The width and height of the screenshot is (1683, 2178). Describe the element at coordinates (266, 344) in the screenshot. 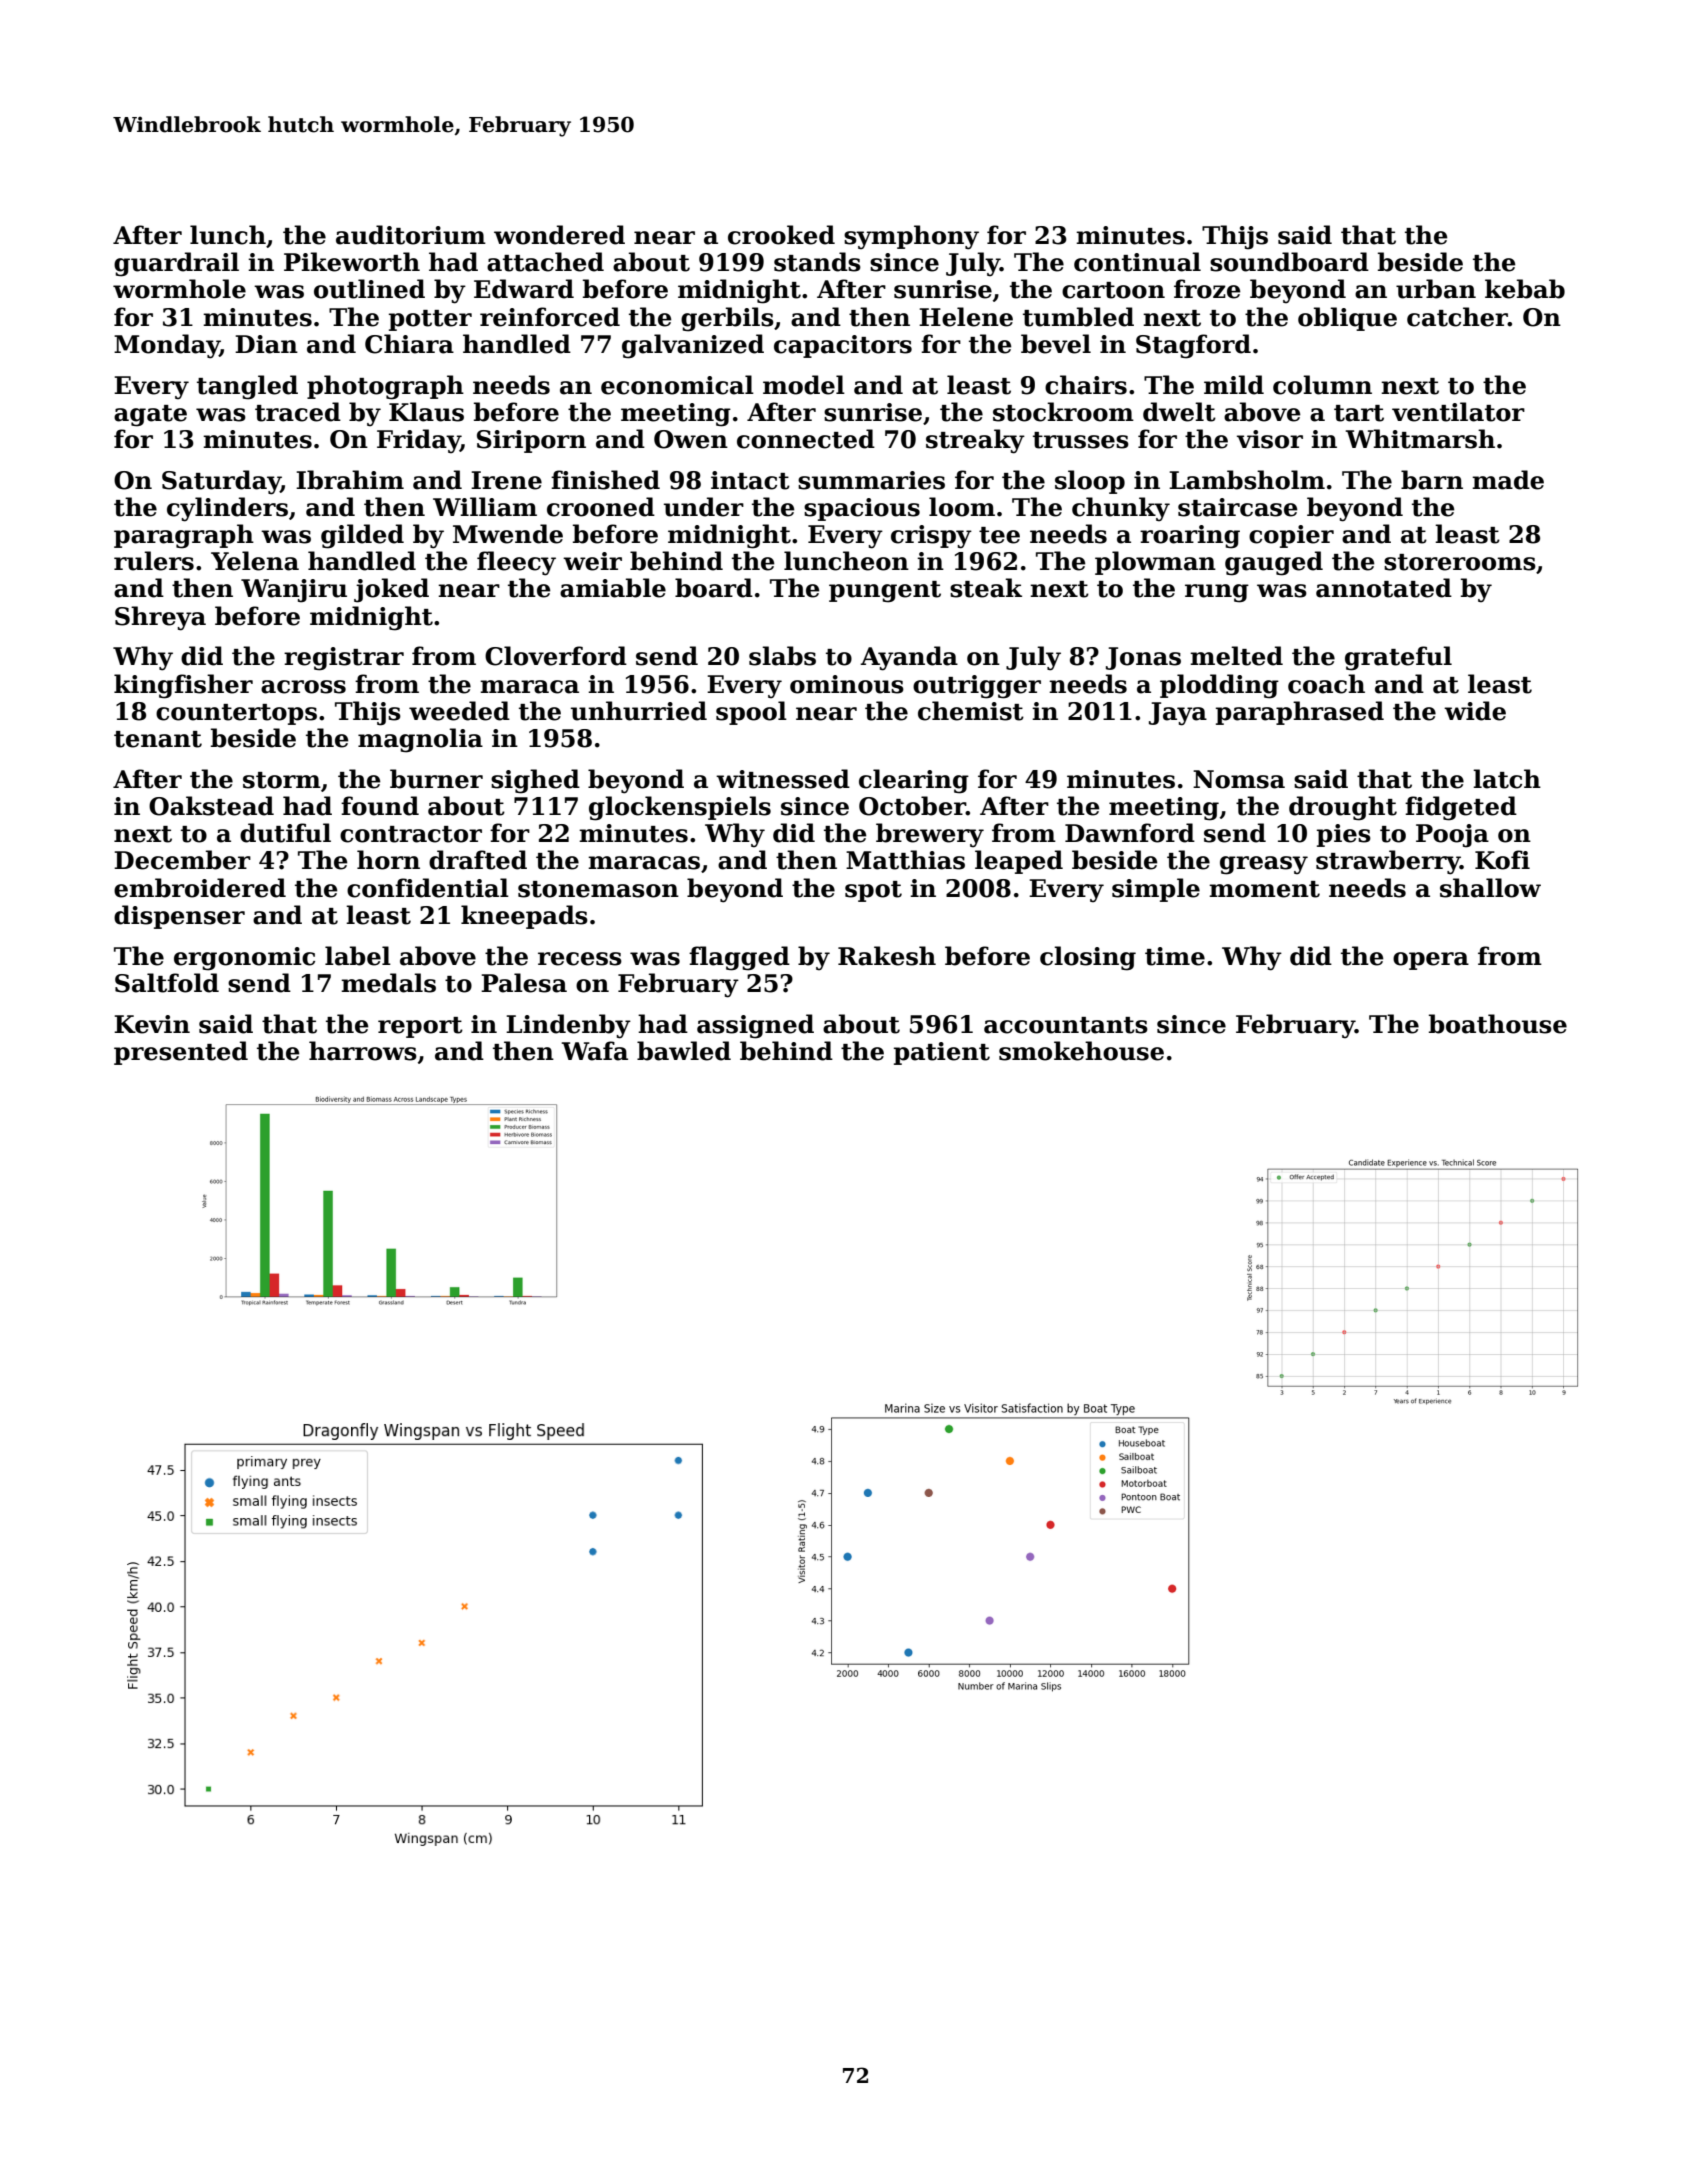

I see `Dian` at that location.
